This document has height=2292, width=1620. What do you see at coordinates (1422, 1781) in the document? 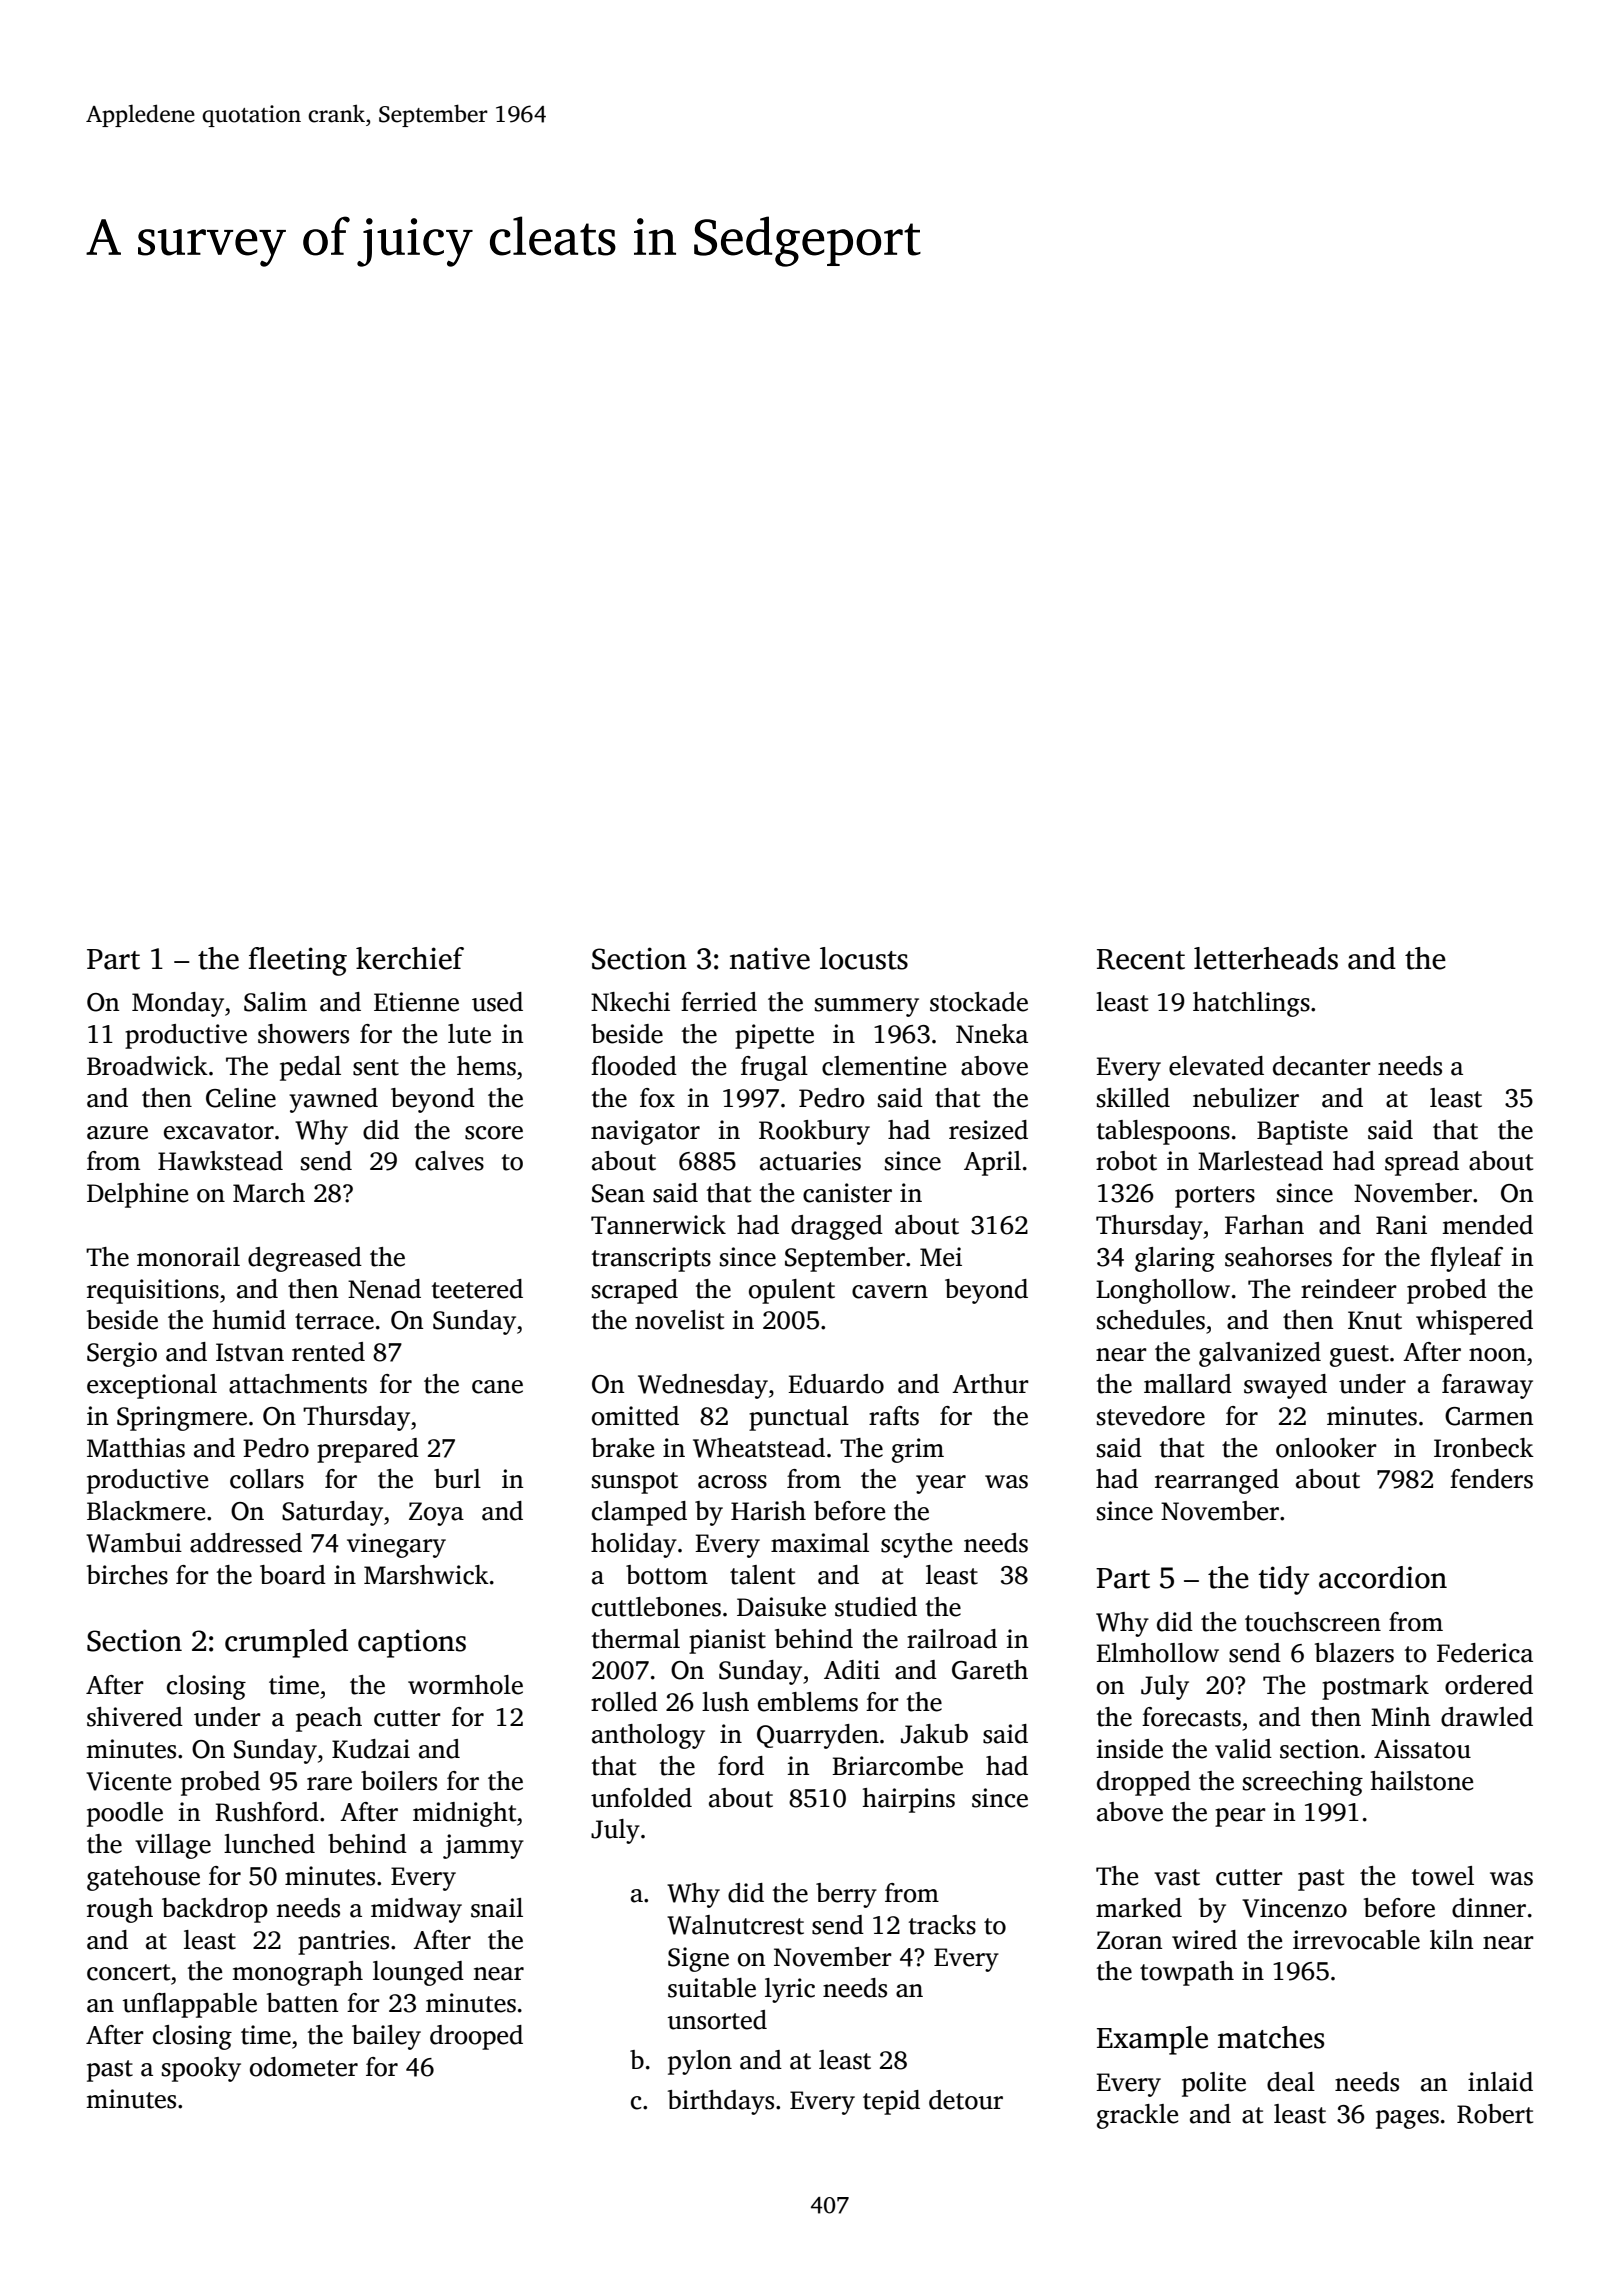
I see `hailstone` at bounding box center [1422, 1781].
